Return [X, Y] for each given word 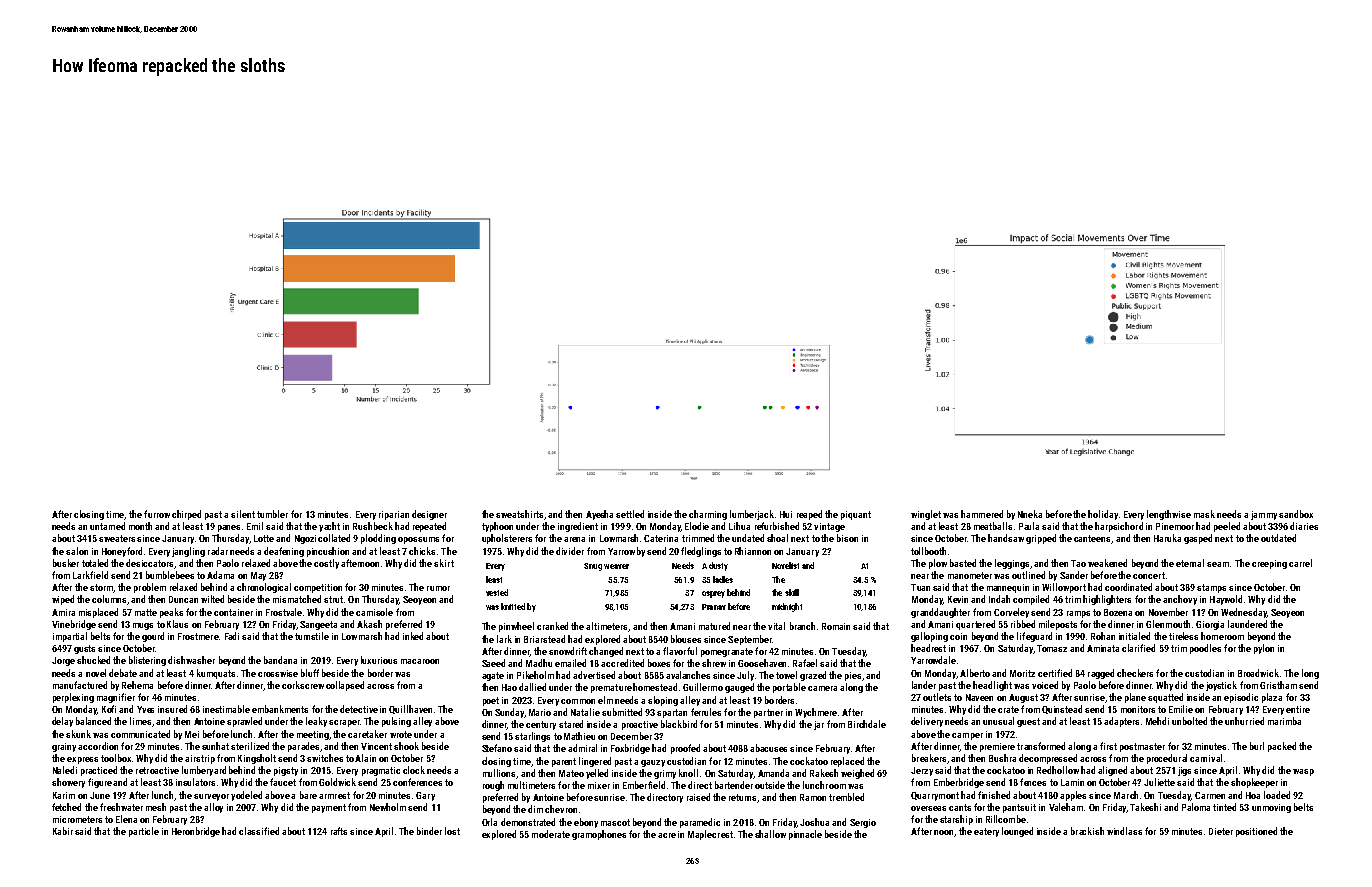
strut [333, 599]
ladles [723, 579]
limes [140, 721]
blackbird [679, 724]
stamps [1211, 588]
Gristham [1278, 685]
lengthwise [1169, 515]
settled [630, 514]
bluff [310, 673]
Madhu [539, 663]
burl [1257, 746]
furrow [157, 514]
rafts [339, 831]
